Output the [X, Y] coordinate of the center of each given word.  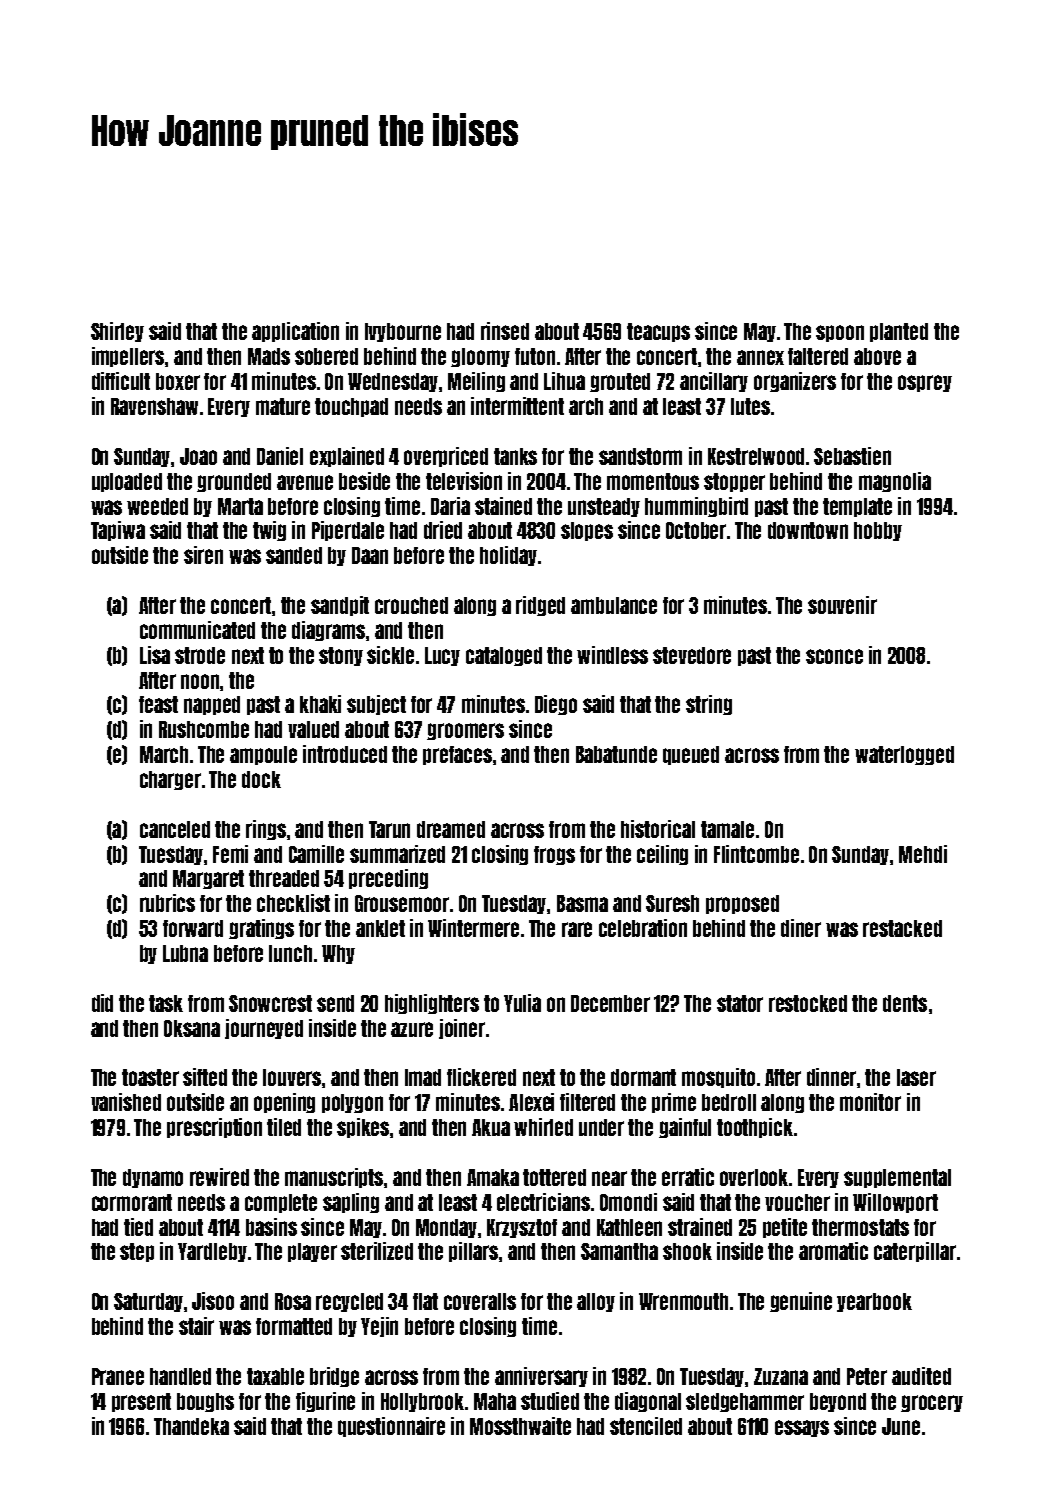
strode [200, 655]
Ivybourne [403, 332]
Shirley [117, 332]
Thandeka [191, 1426]
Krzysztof [522, 1228]
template [857, 507]
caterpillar [915, 1252]
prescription [214, 1128]
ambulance [614, 605]
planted [899, 332]
